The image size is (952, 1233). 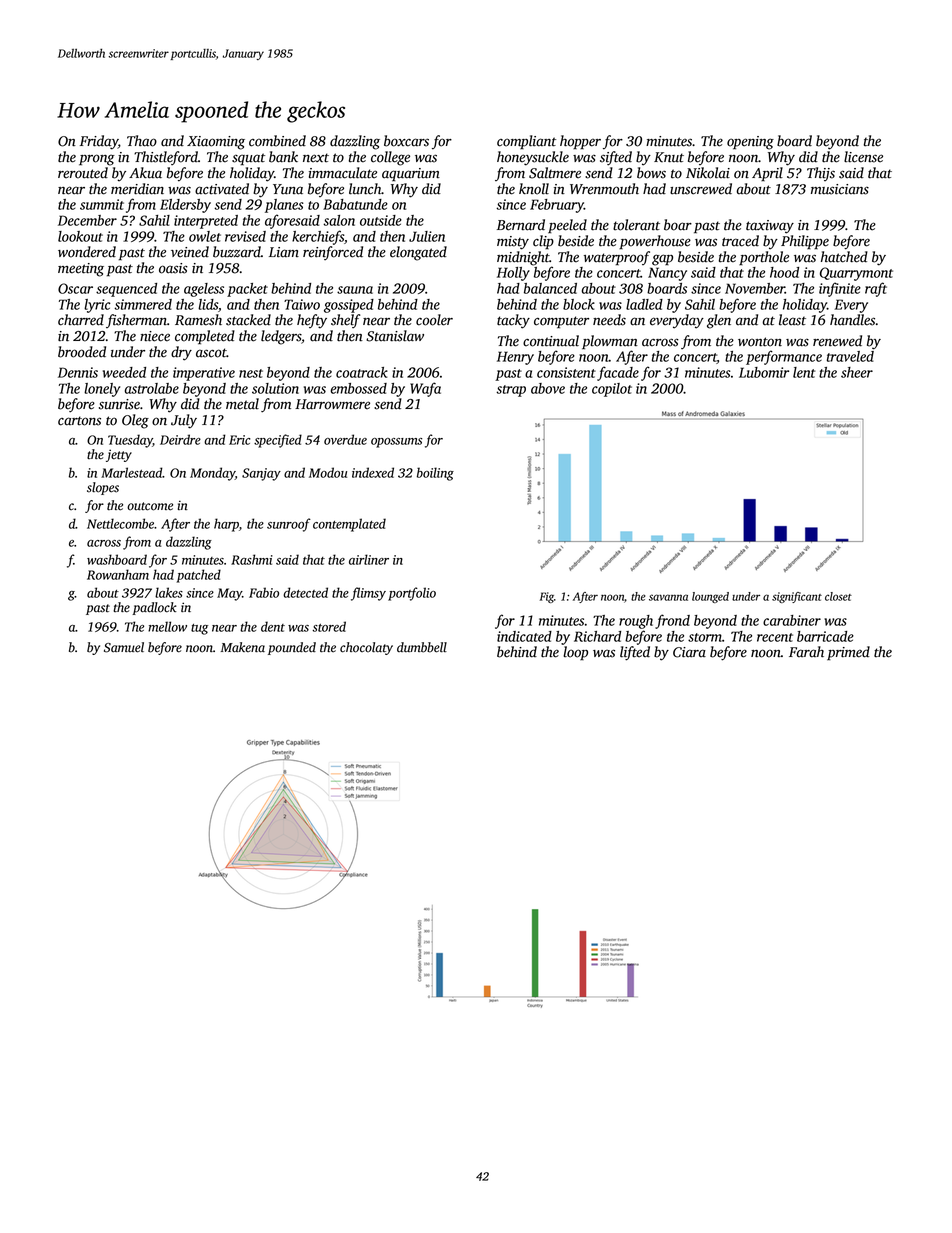 What do you see at coordinates (119, 455) in the screenshot?
I see `jetty` at bounding box center [119, 455].
